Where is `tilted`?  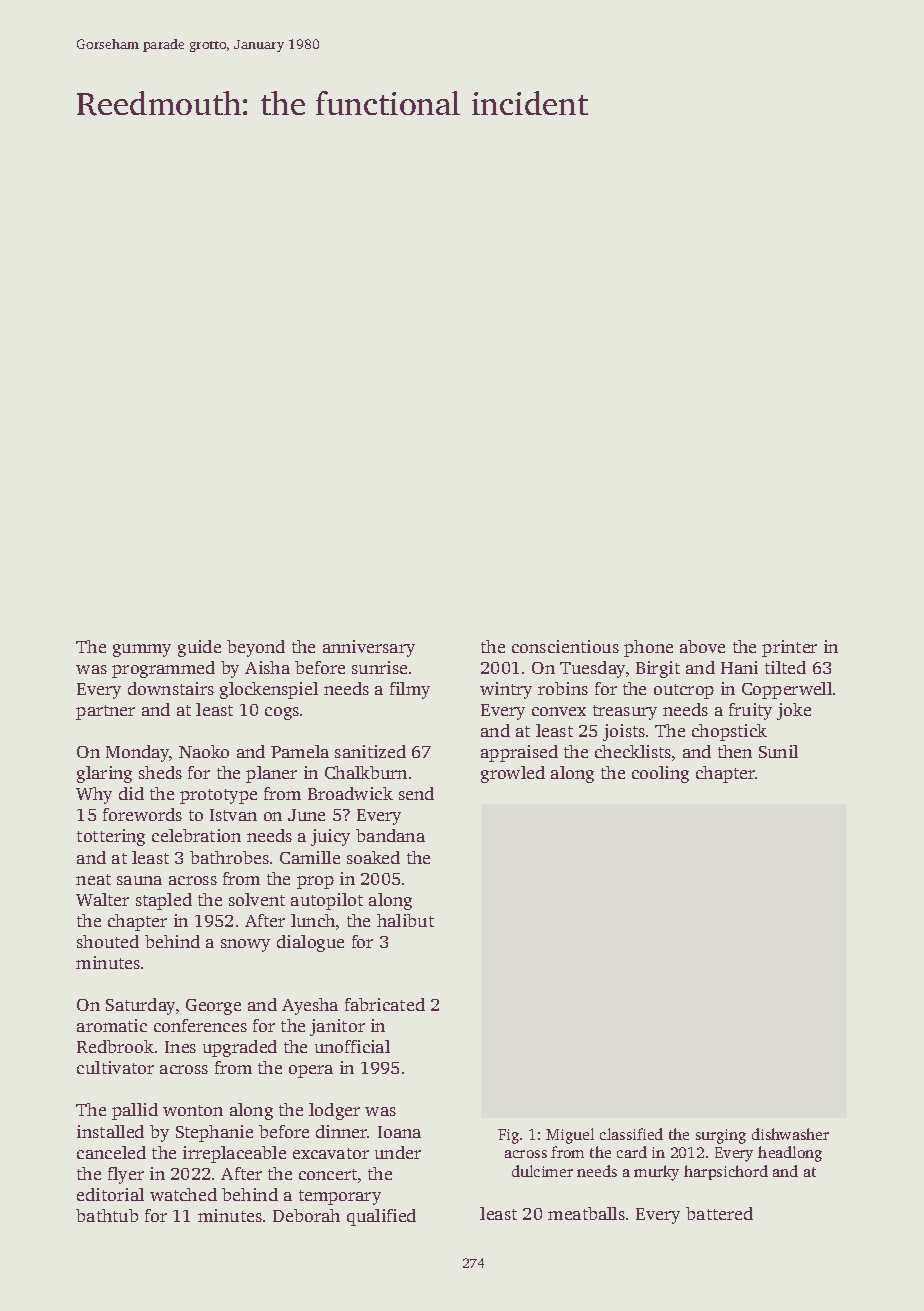 tilted is located at coordinates (785, 667).
